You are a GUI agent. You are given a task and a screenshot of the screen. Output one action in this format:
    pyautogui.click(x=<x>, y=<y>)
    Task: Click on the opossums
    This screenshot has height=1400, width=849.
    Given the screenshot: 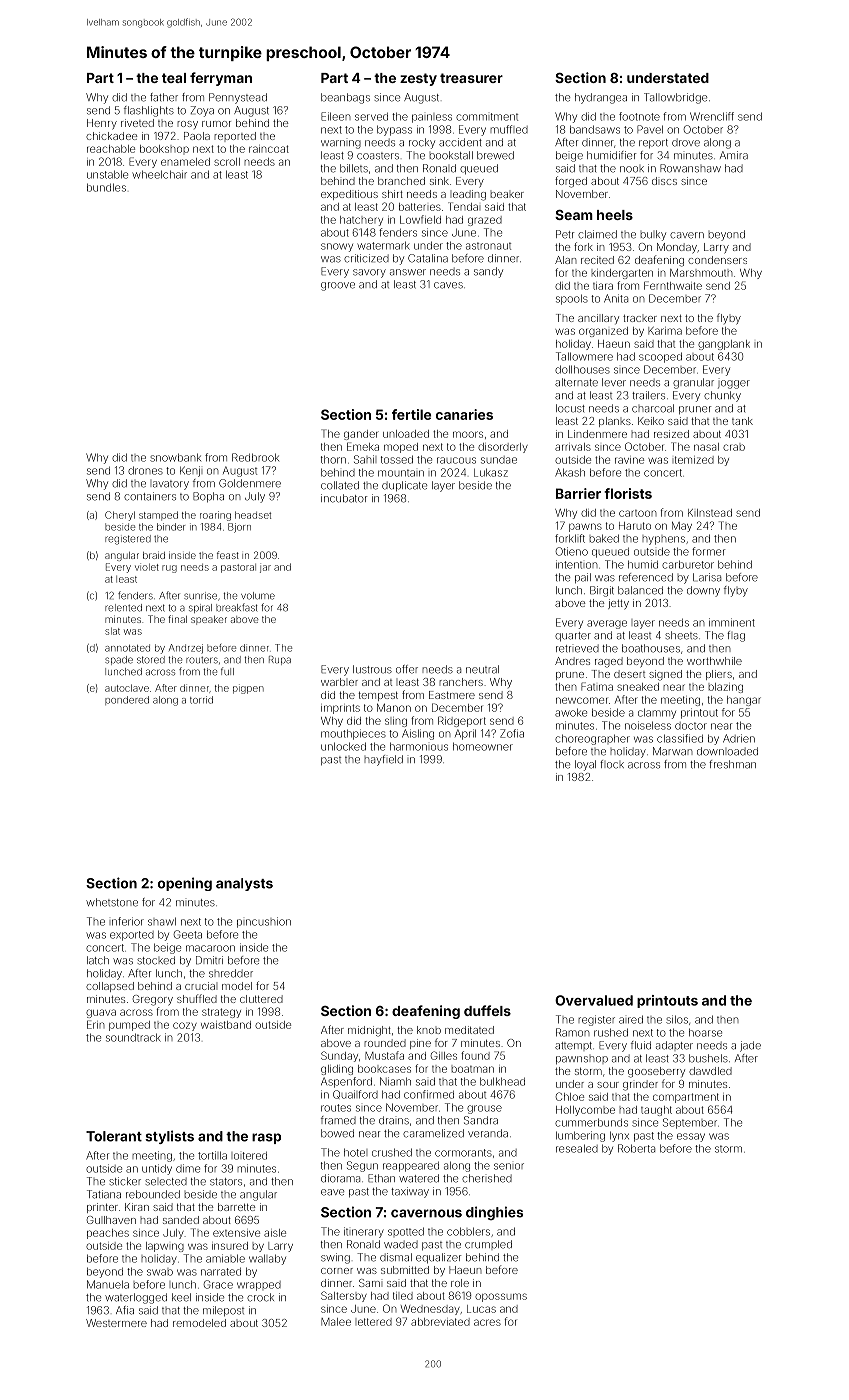 What is the action you would take?
    pyautogui.click(x=501, y=1297)
